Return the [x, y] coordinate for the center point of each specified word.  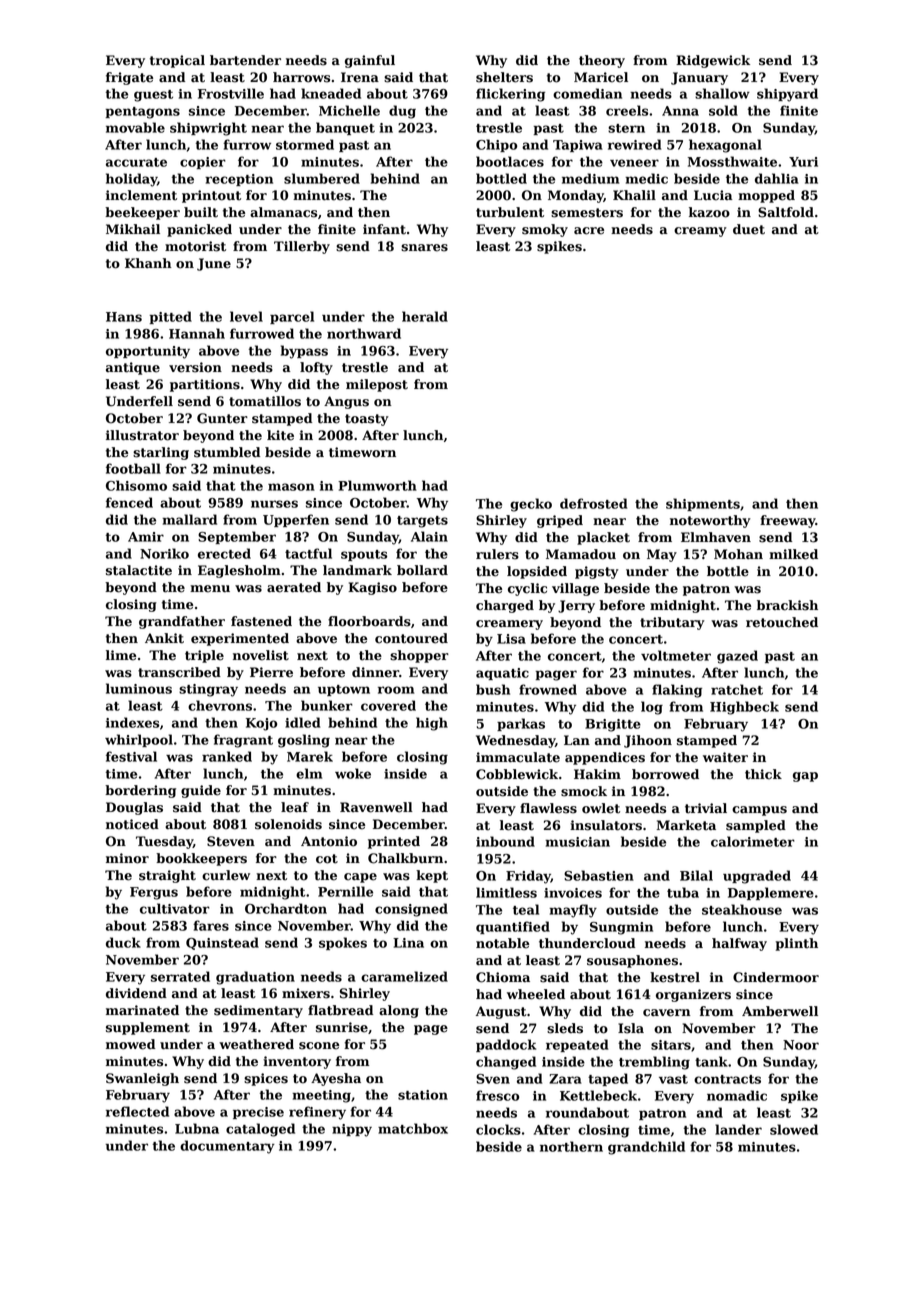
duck [123, 942]
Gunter [222, 418]
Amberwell [780, 1011]
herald [425, 316]
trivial [706, 808]
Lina [408, 943]
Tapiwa [578, 146]
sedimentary [258, 1011]
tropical [177, 61]
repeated [577, 1045]
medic [646, 178]
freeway [787, 521]
